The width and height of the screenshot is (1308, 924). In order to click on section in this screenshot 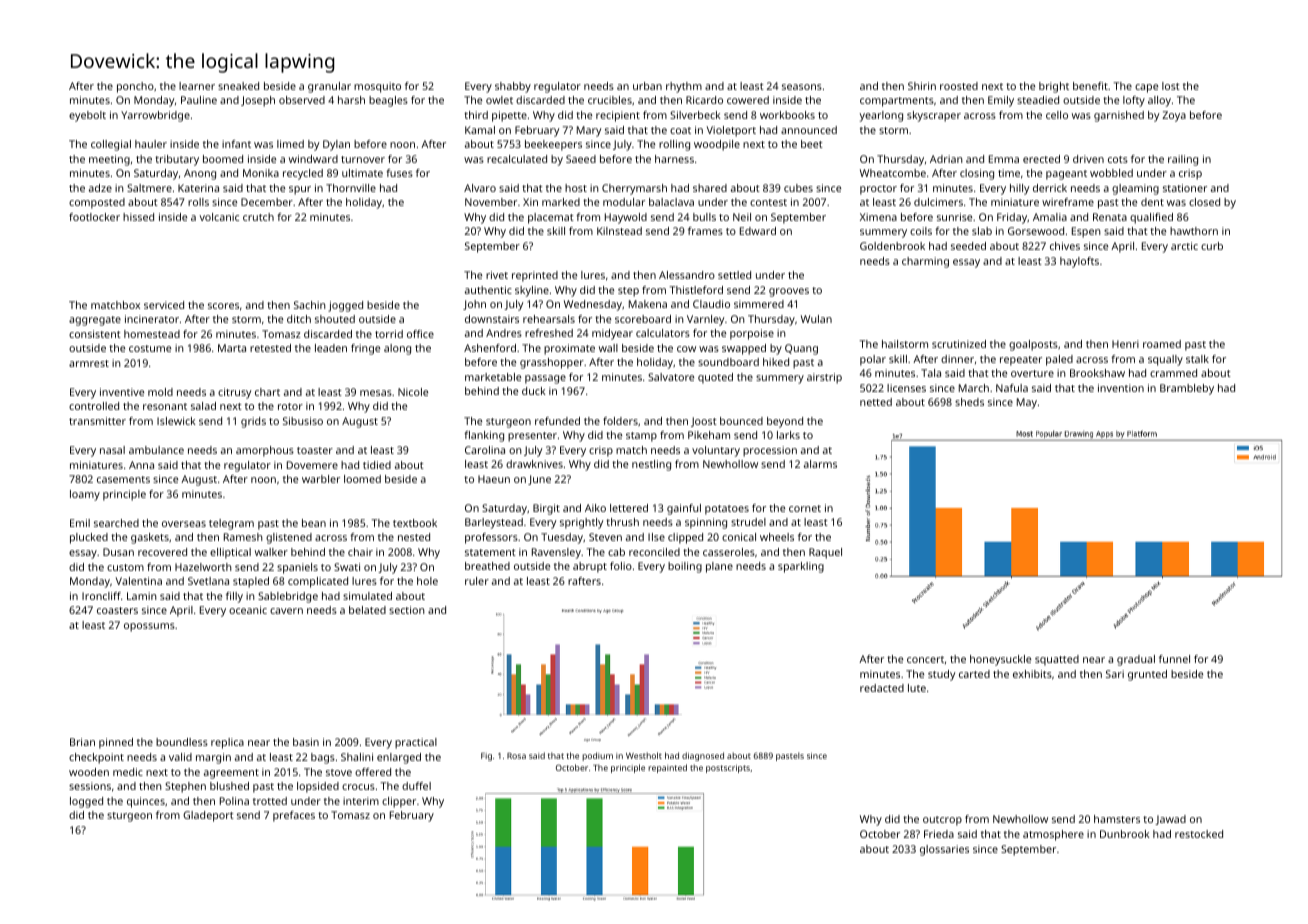, I will do `click(407, 610)`.
